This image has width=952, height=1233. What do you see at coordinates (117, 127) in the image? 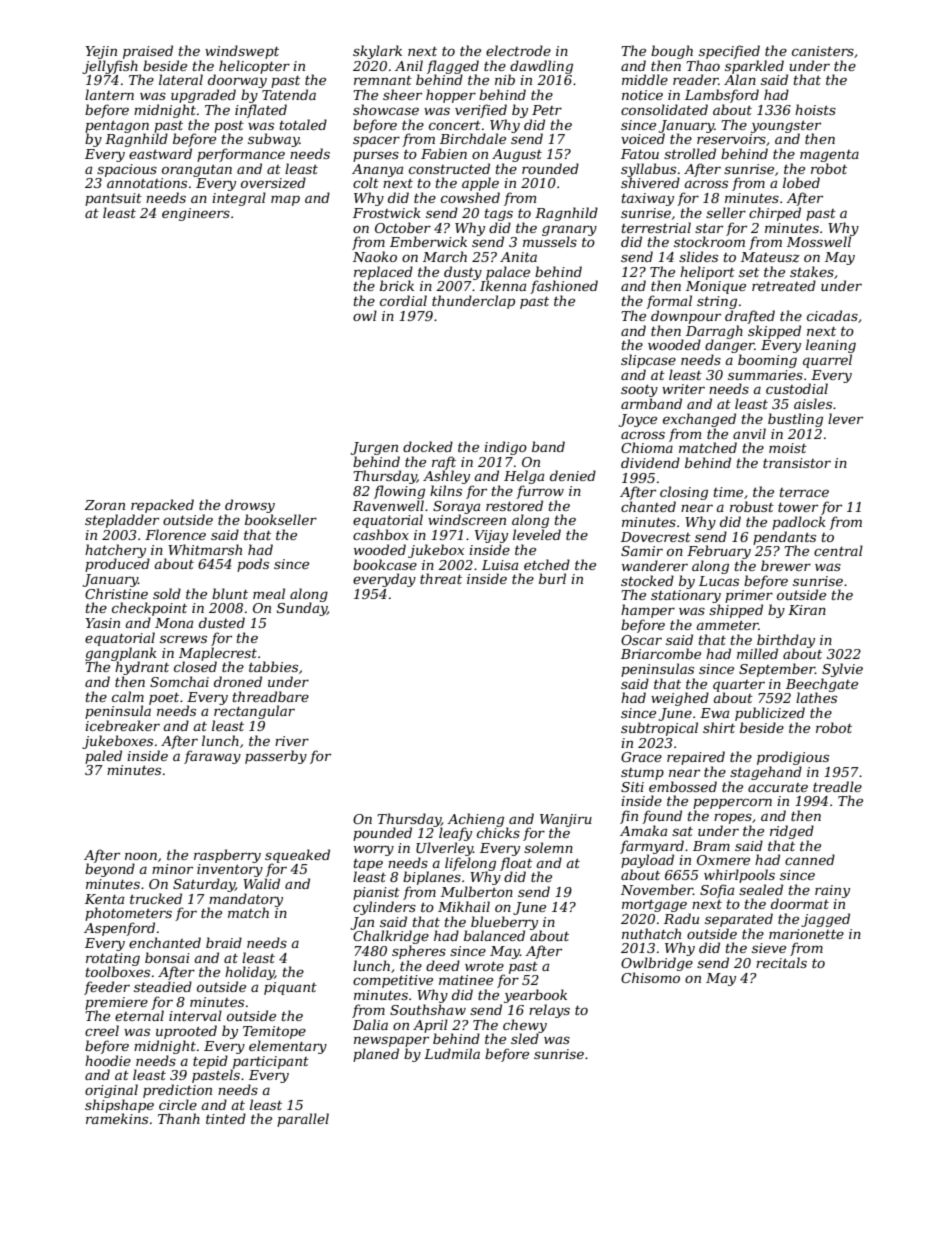
I see `pentagon` at bounding box center [117, 127].
